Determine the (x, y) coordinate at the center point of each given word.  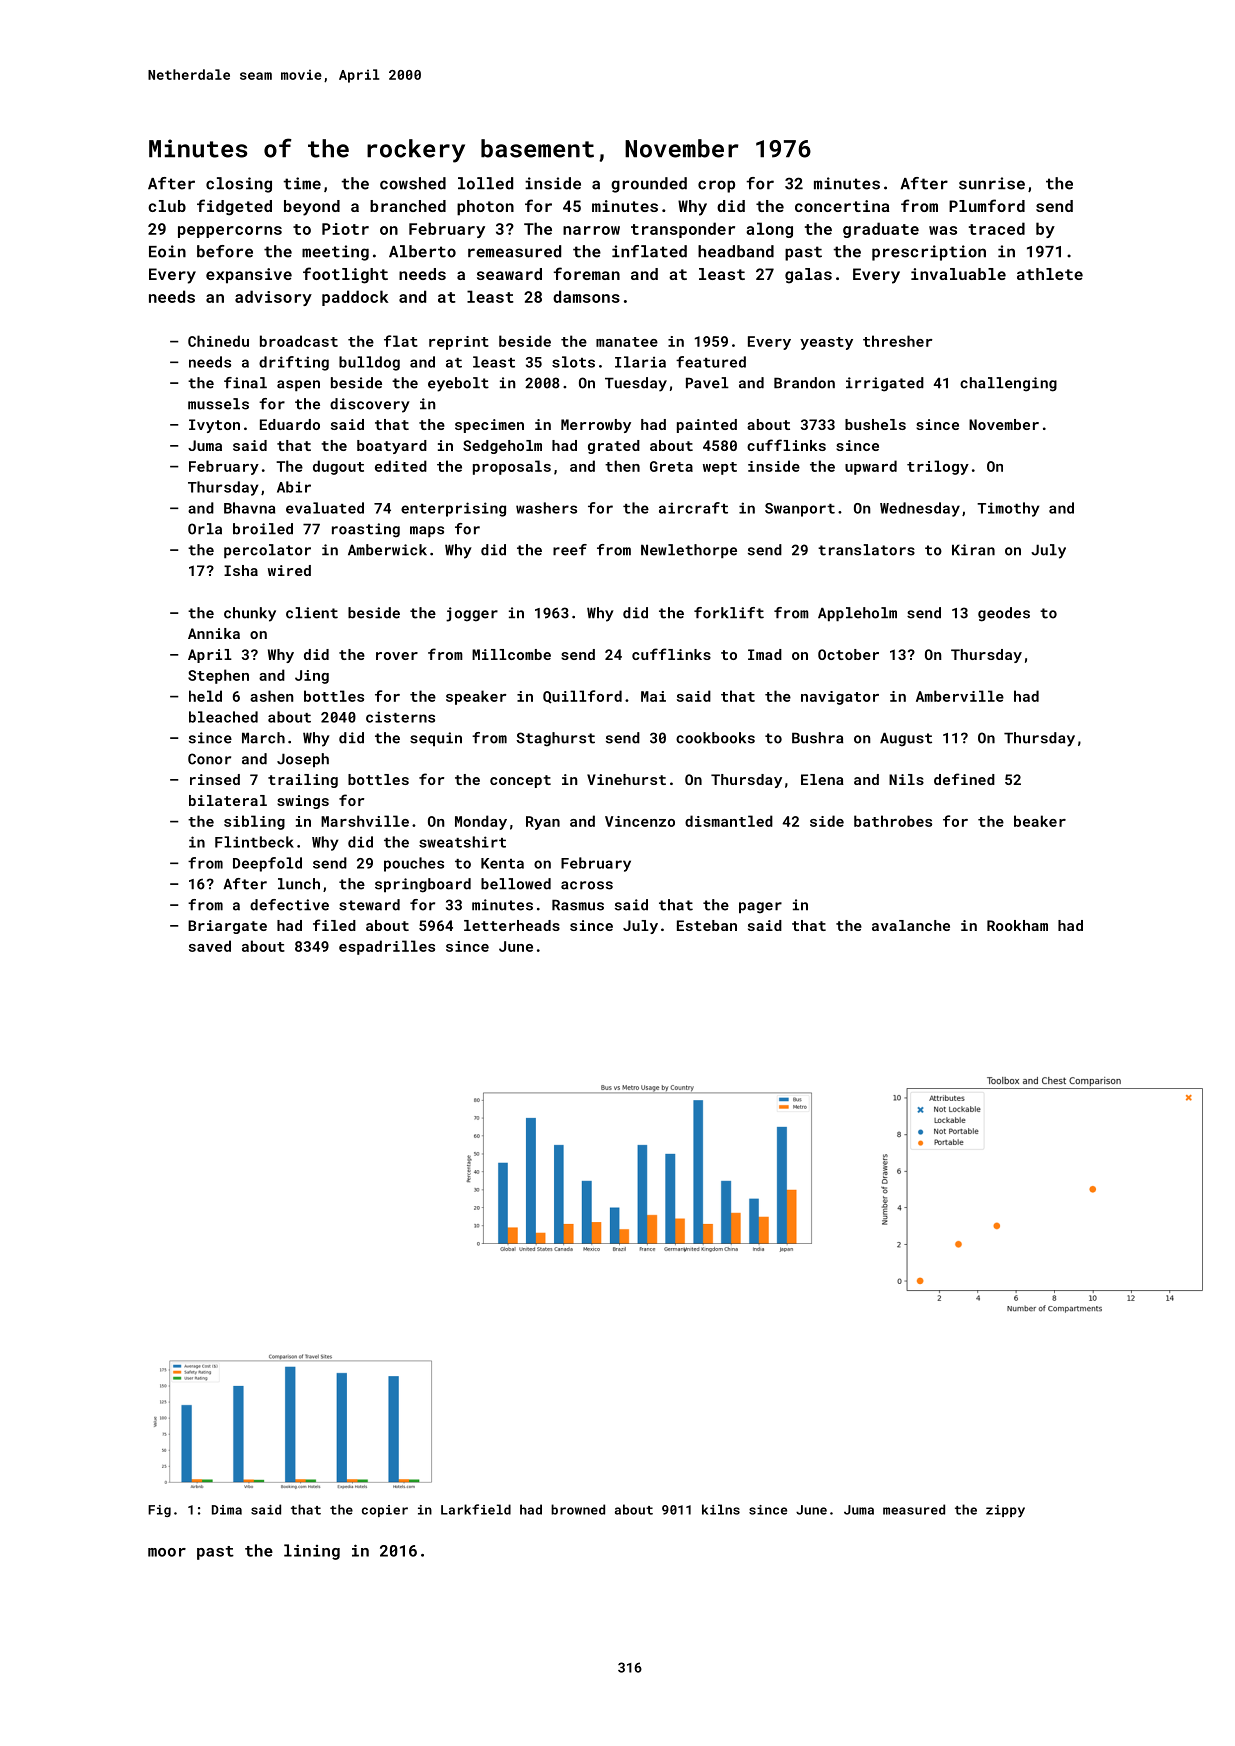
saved (210, 946)
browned (578, 1509)
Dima (227, 1510)
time (302, 183)
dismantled (729, 821)
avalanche (911, 925)
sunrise (992, 183)
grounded (649, 185)
